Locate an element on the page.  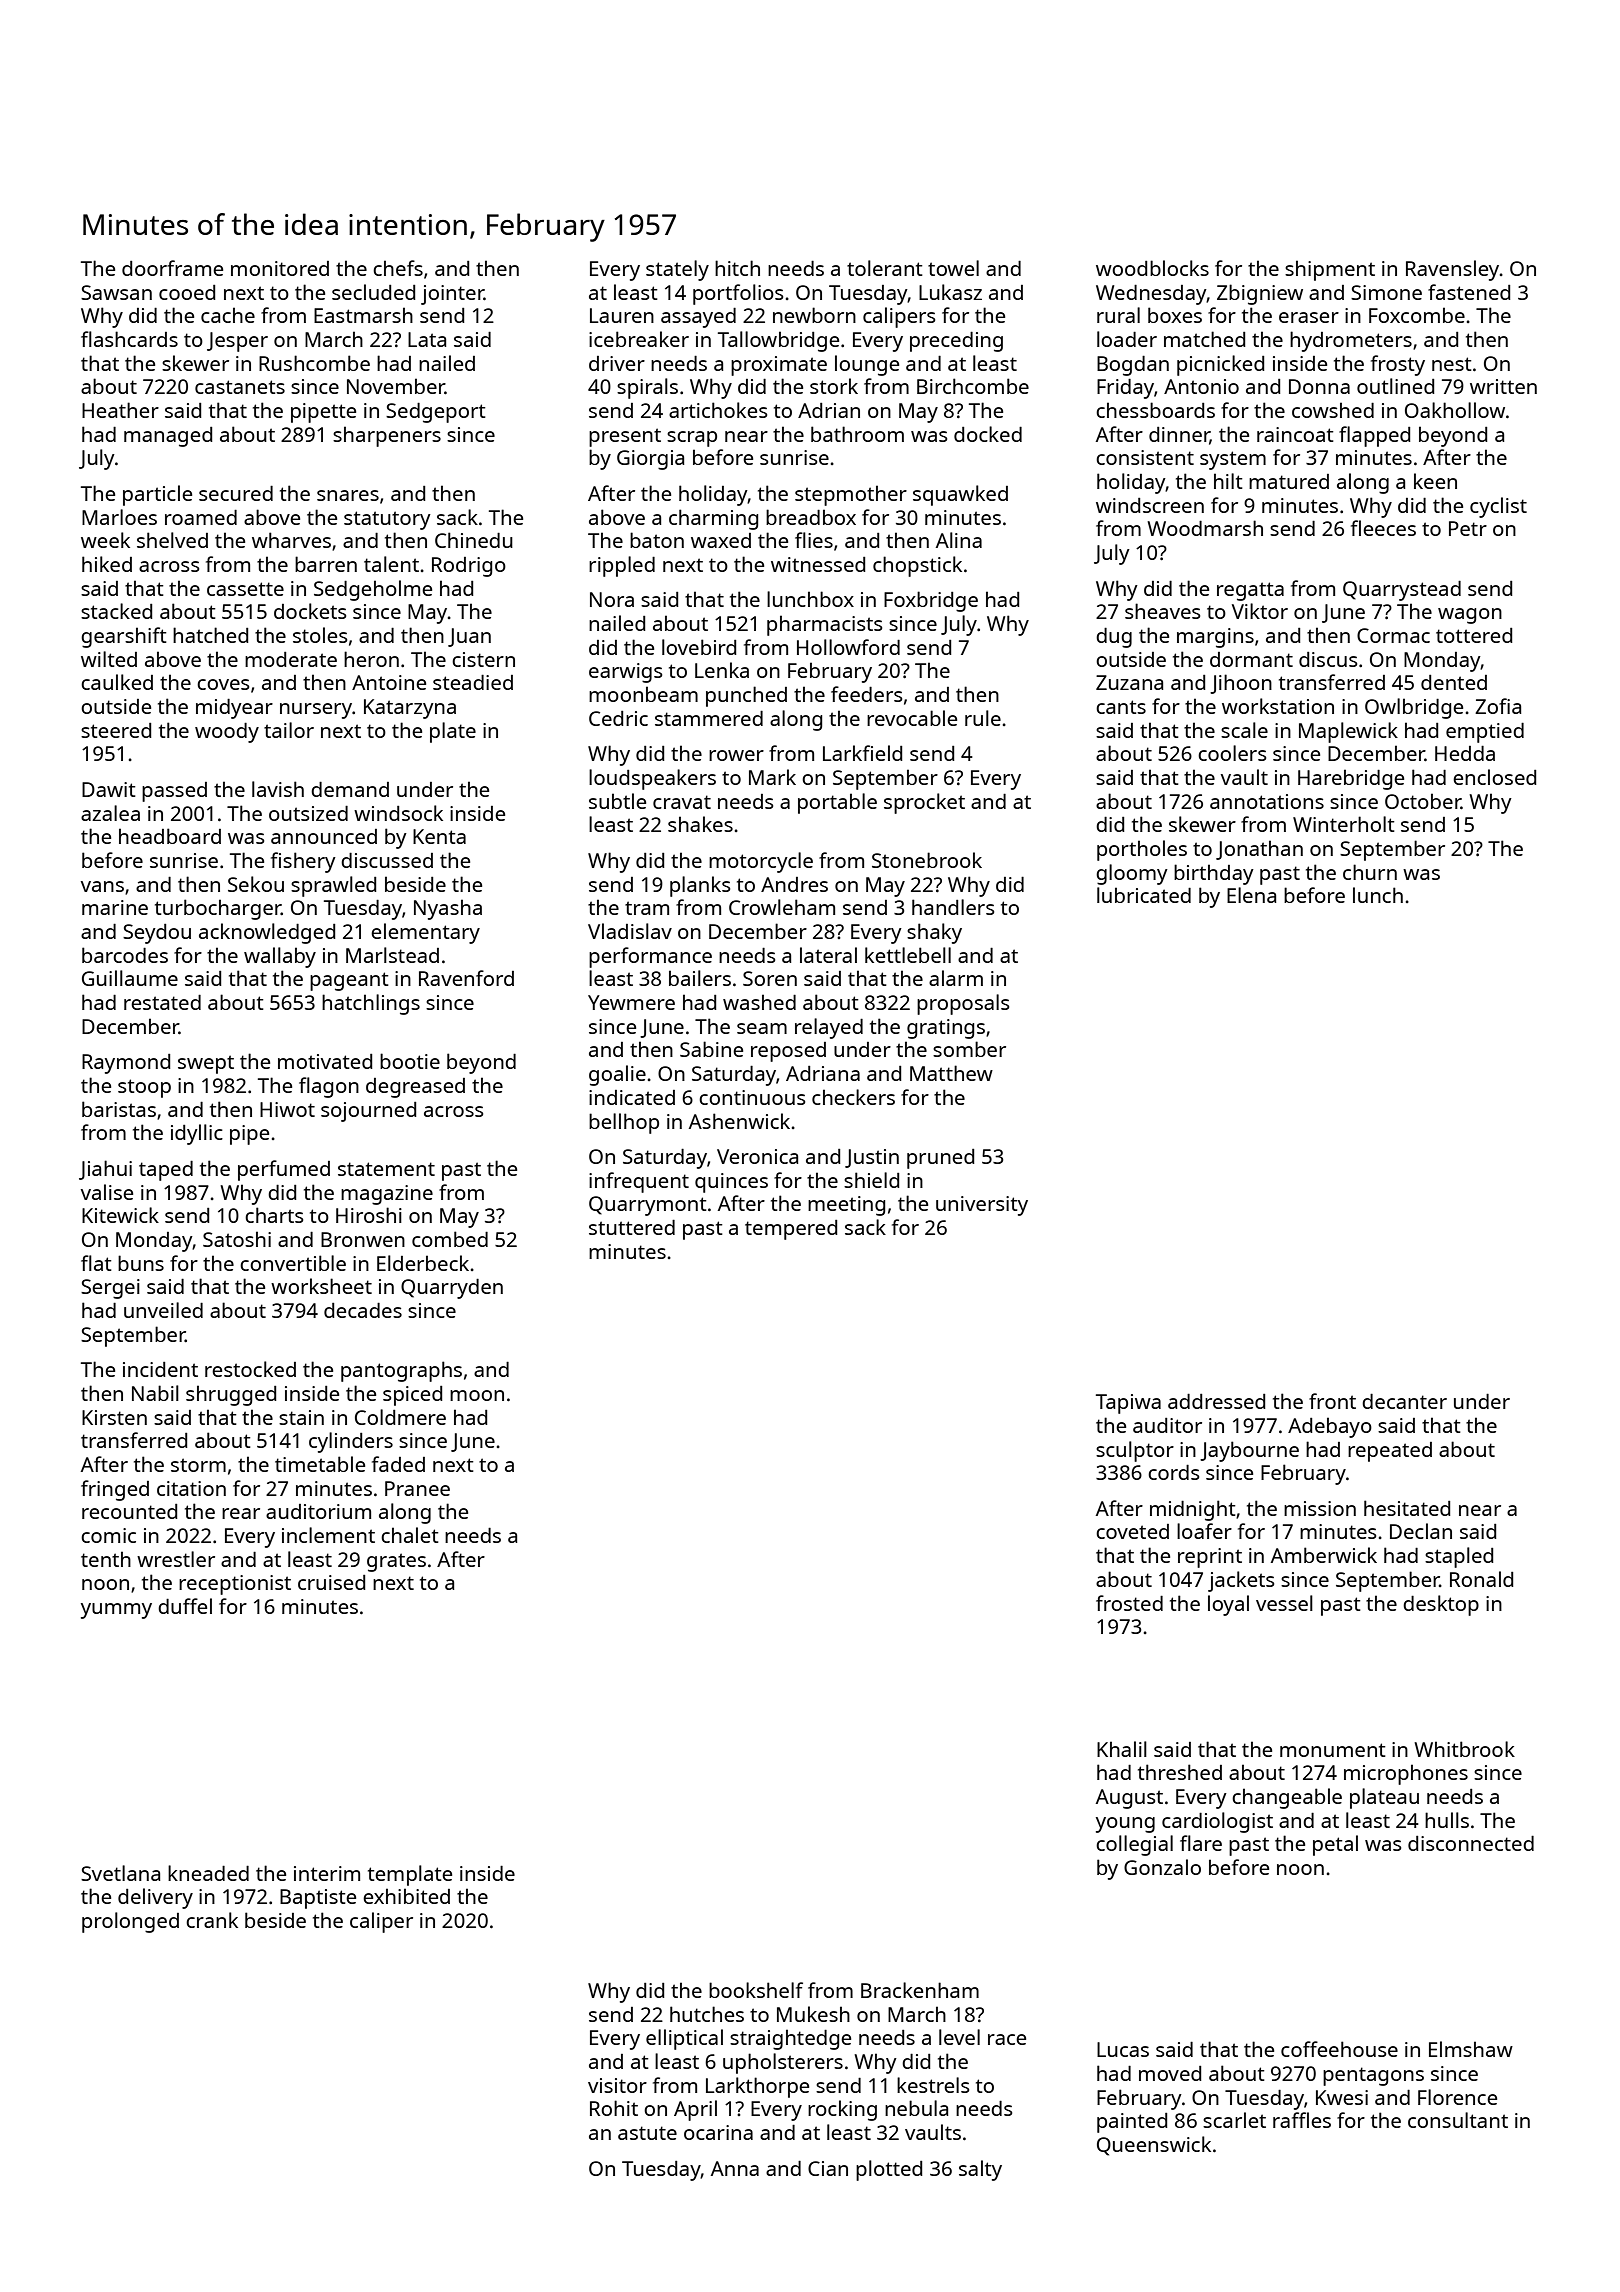
Yewmere is located at coordinates (631, 1002).
